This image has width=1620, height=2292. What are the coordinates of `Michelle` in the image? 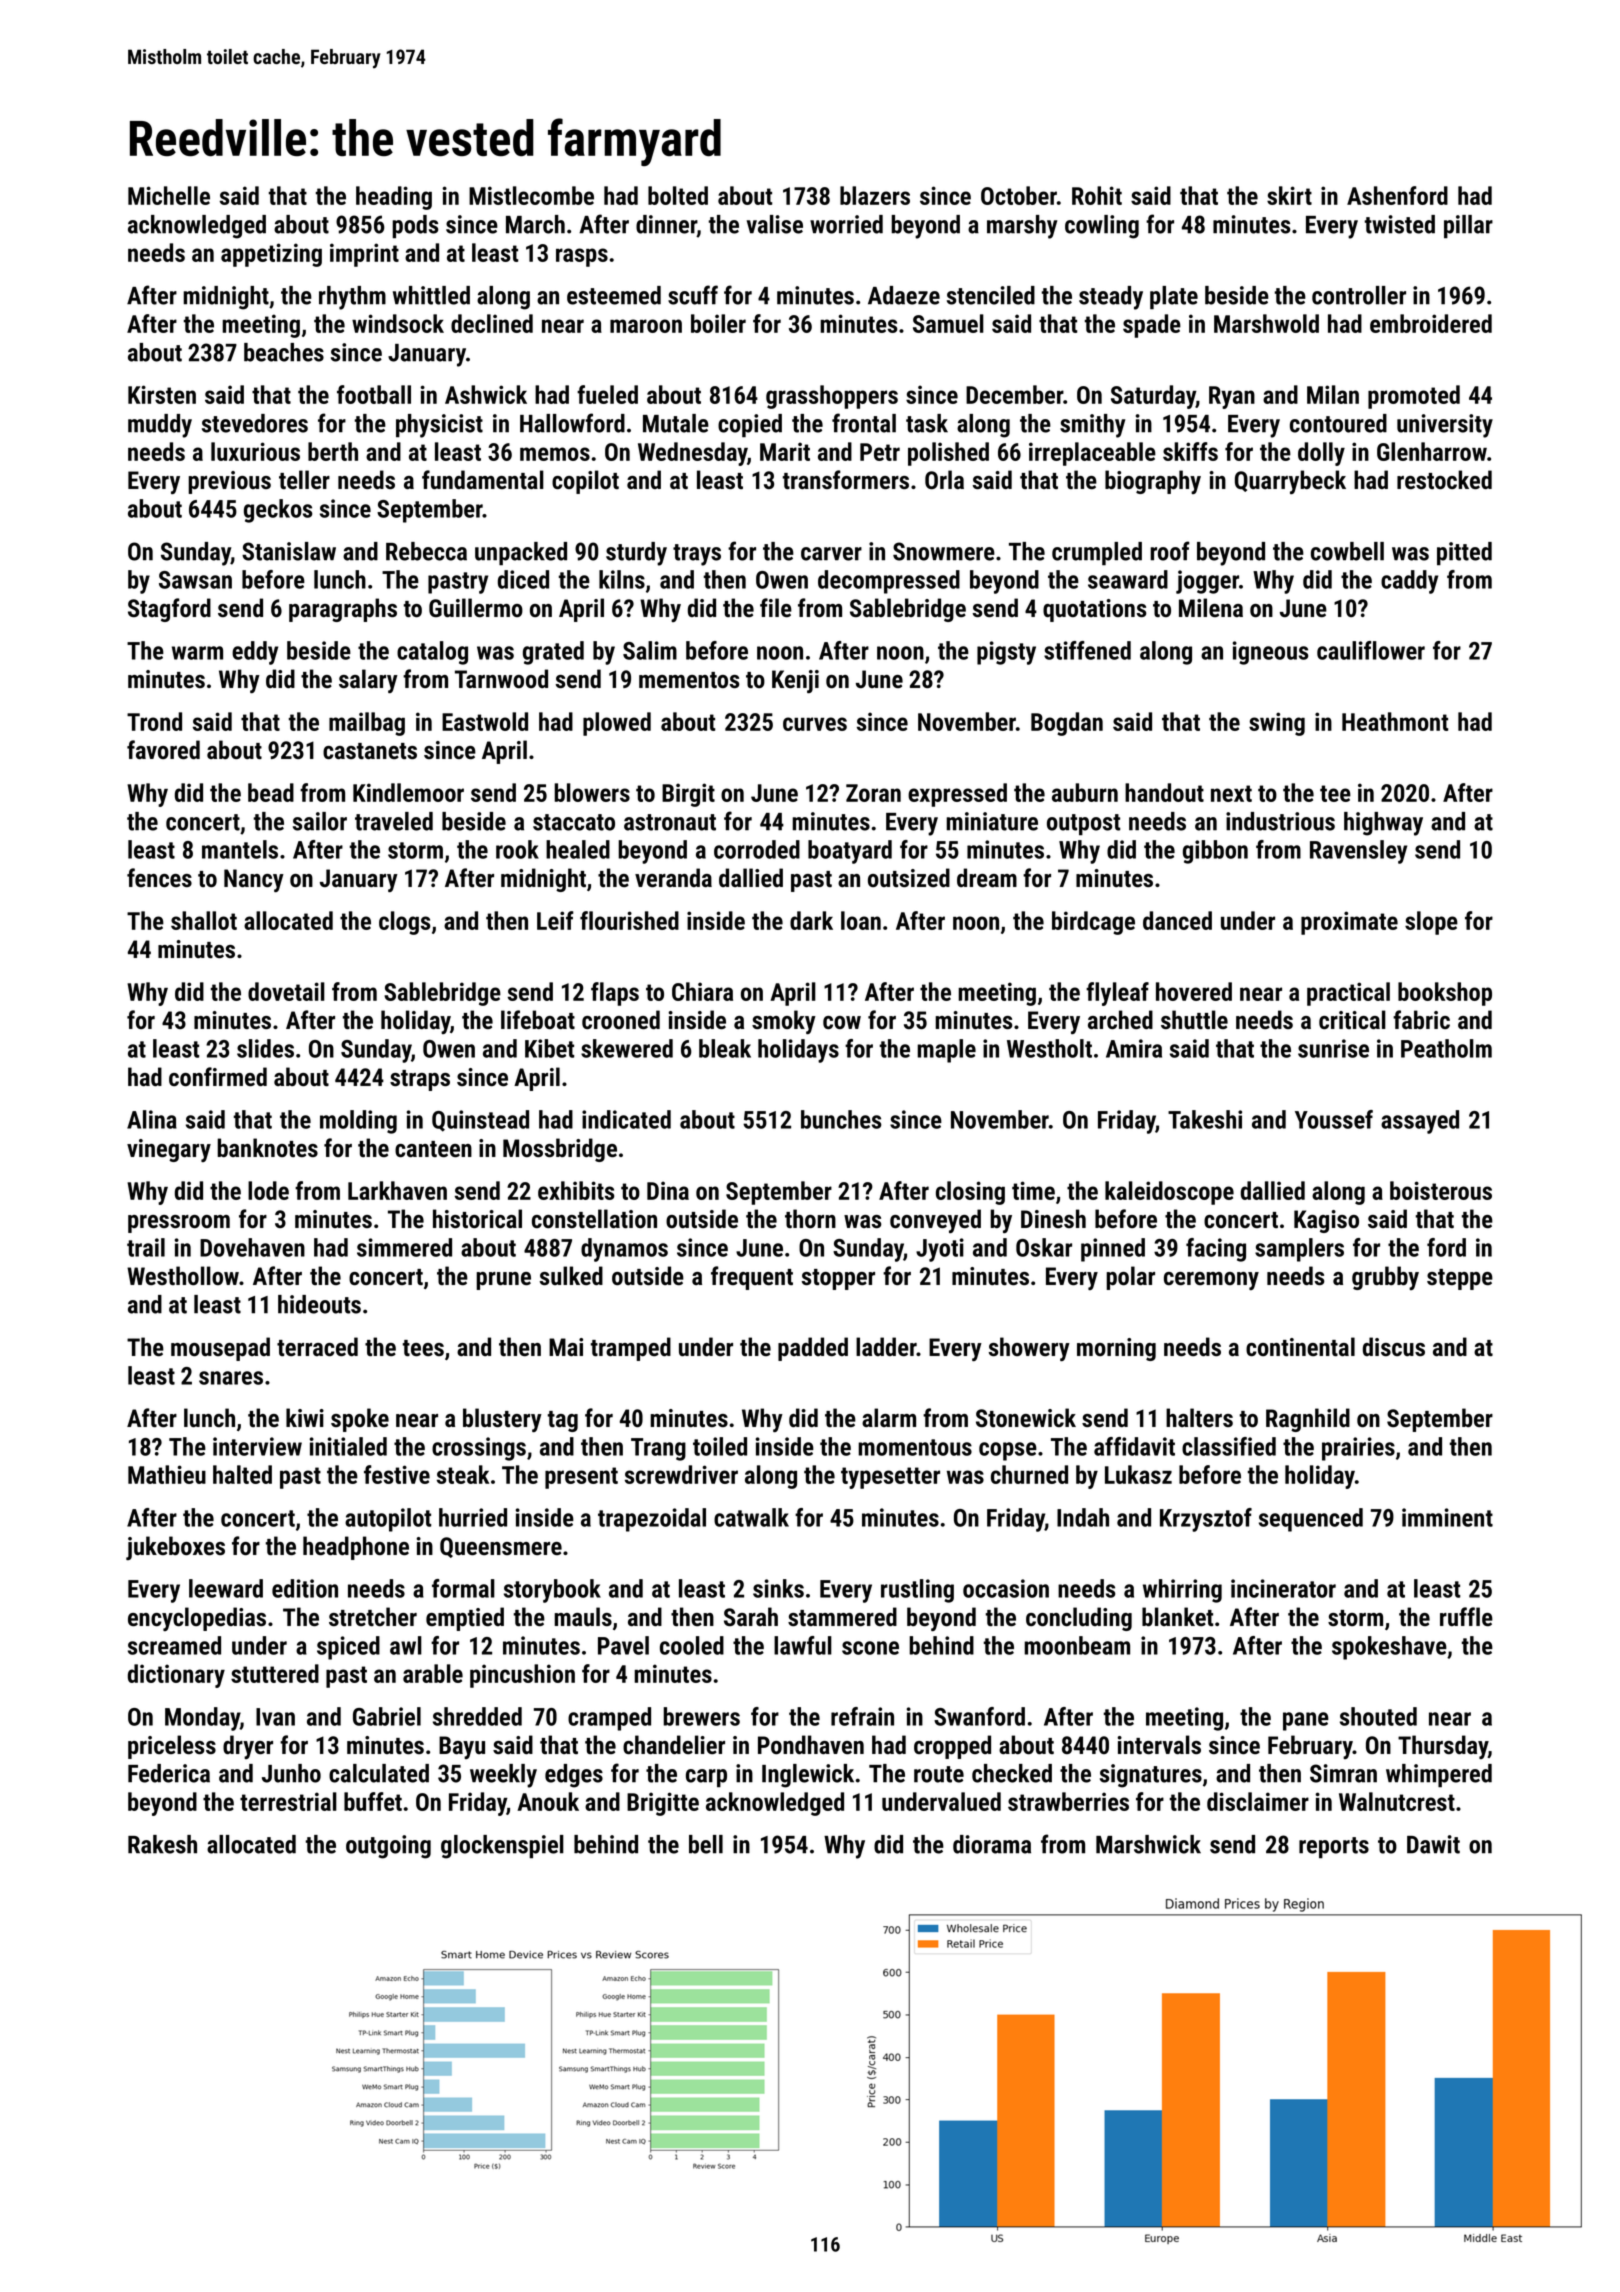 It's located at (169, 195).
